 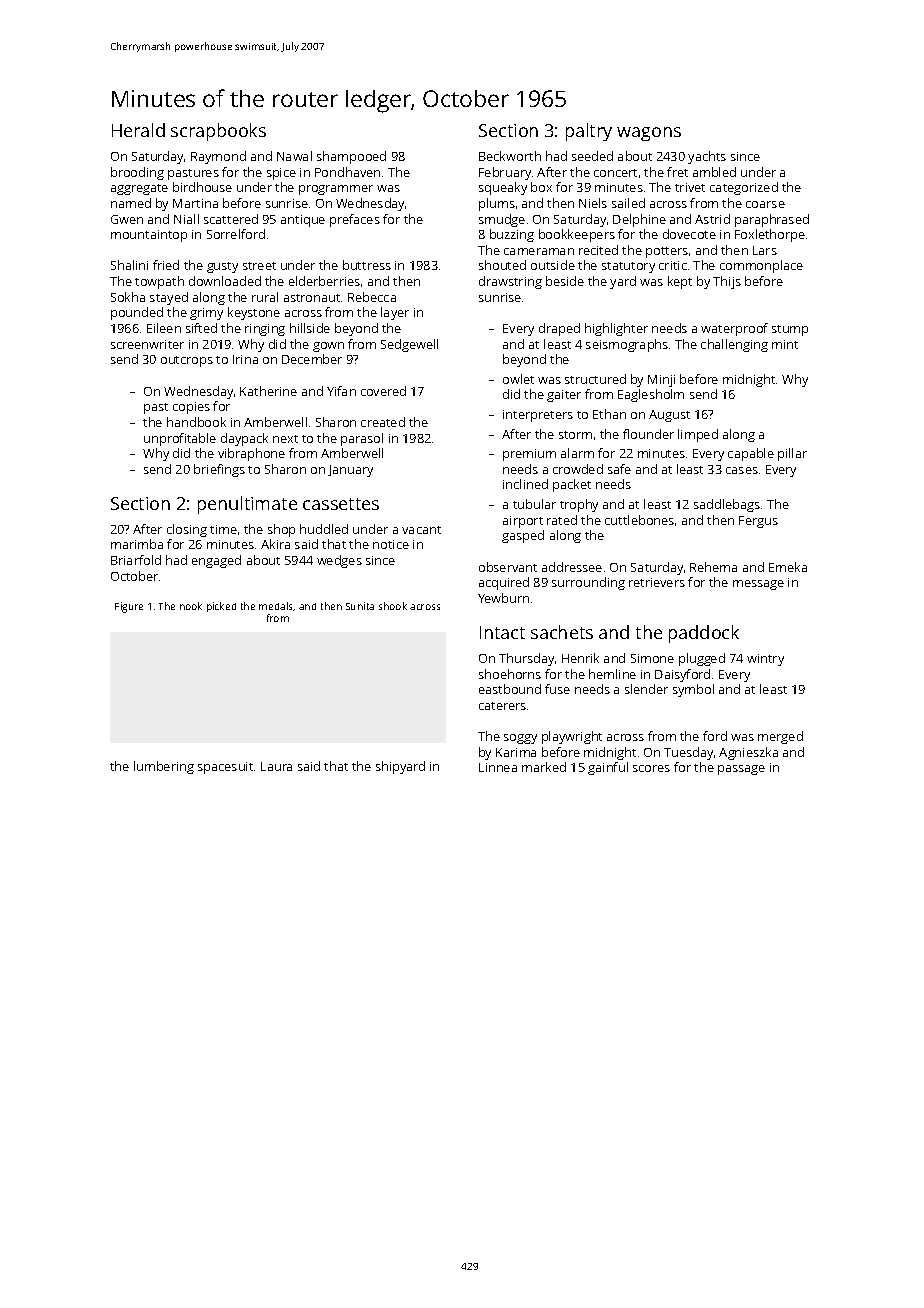 What do you see at coordinates (758, 585) in the document?
I see `message` at bounding box center [758, 585].
